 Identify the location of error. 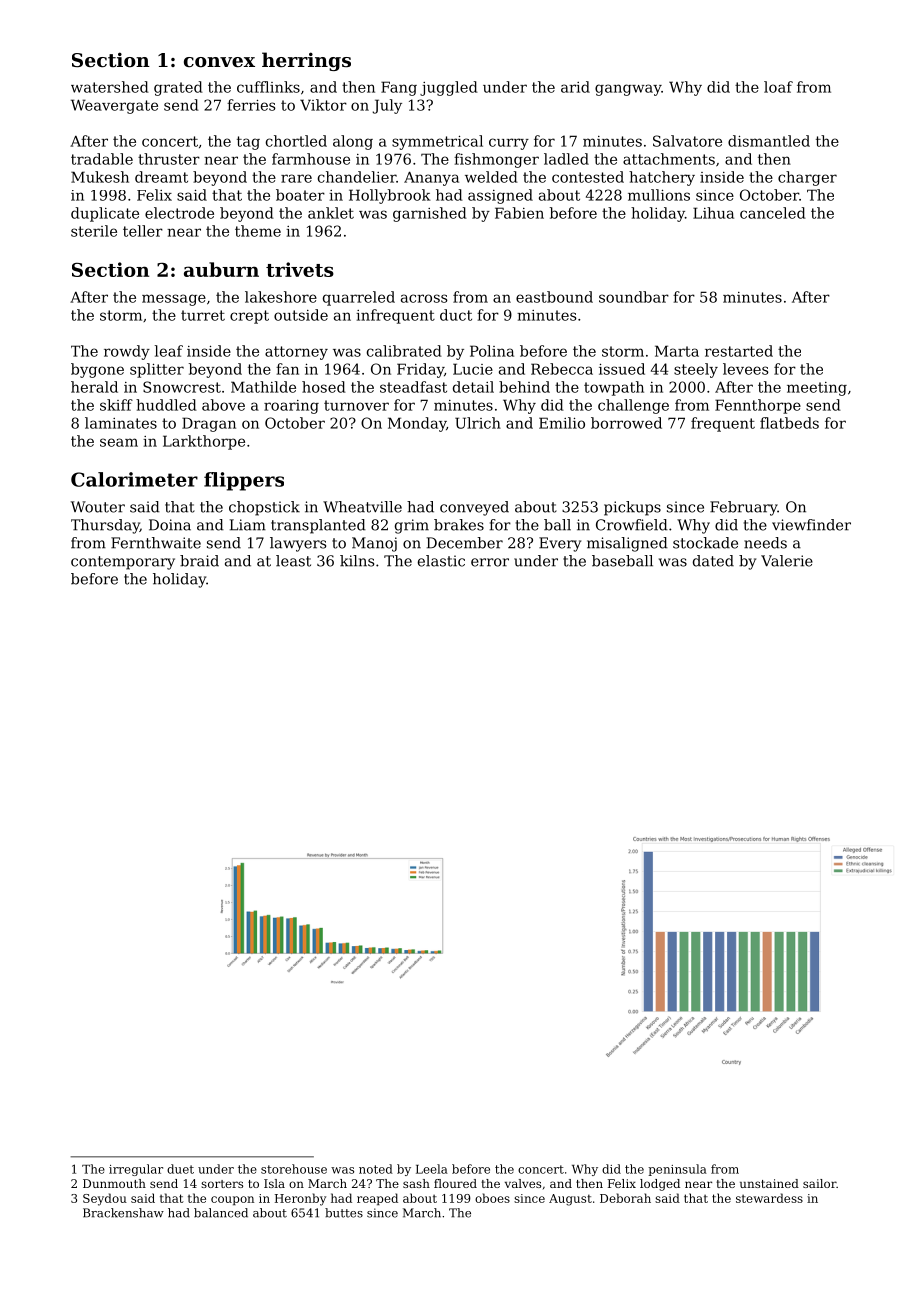
(490, 562).
